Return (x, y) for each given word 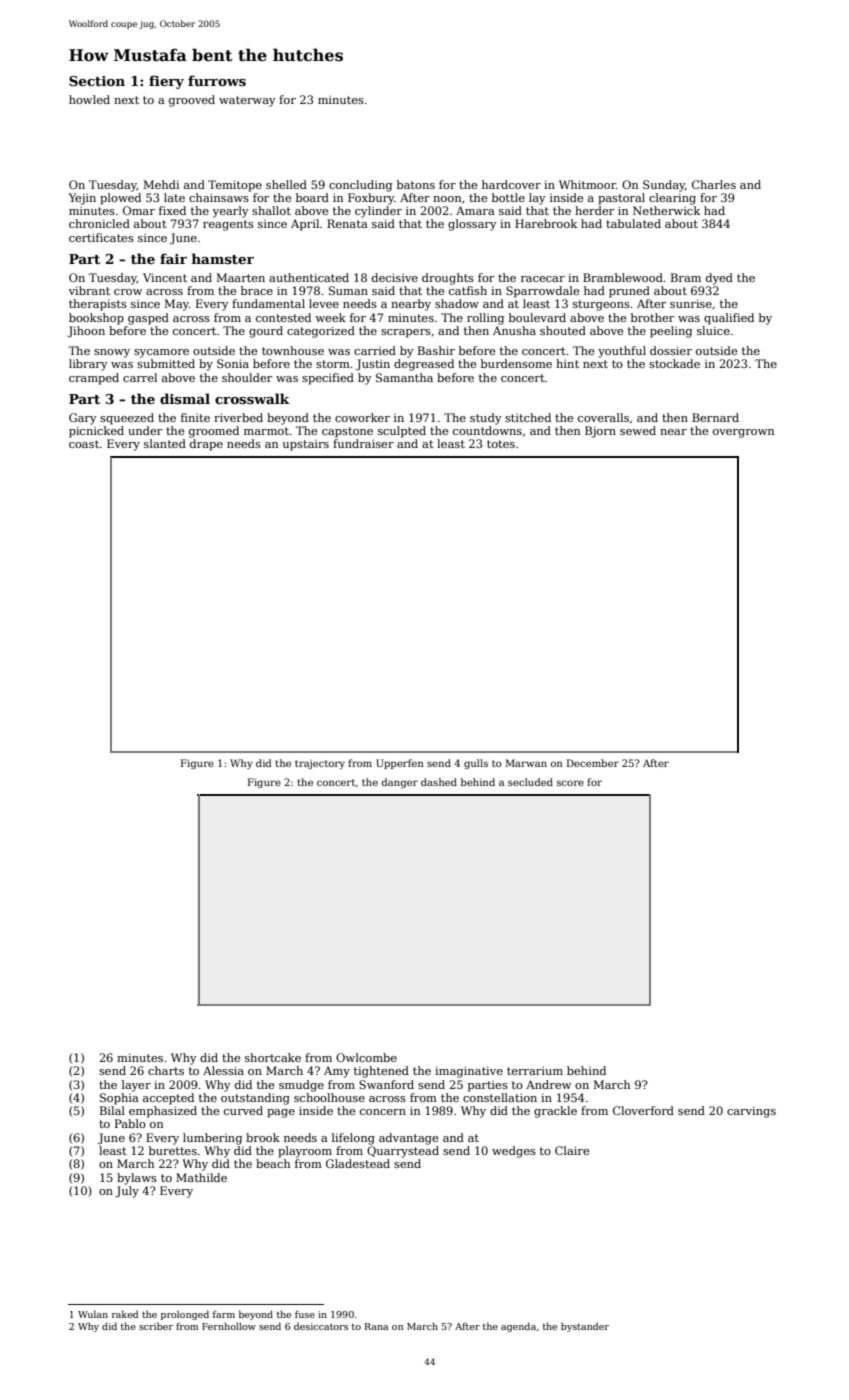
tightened (381, 1072)
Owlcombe (366, 1057)
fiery (166, 82)
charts (166, 1070)
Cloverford (643, 1110)
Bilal (112, 1110)
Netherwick (666, 210)
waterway (247, 101)
